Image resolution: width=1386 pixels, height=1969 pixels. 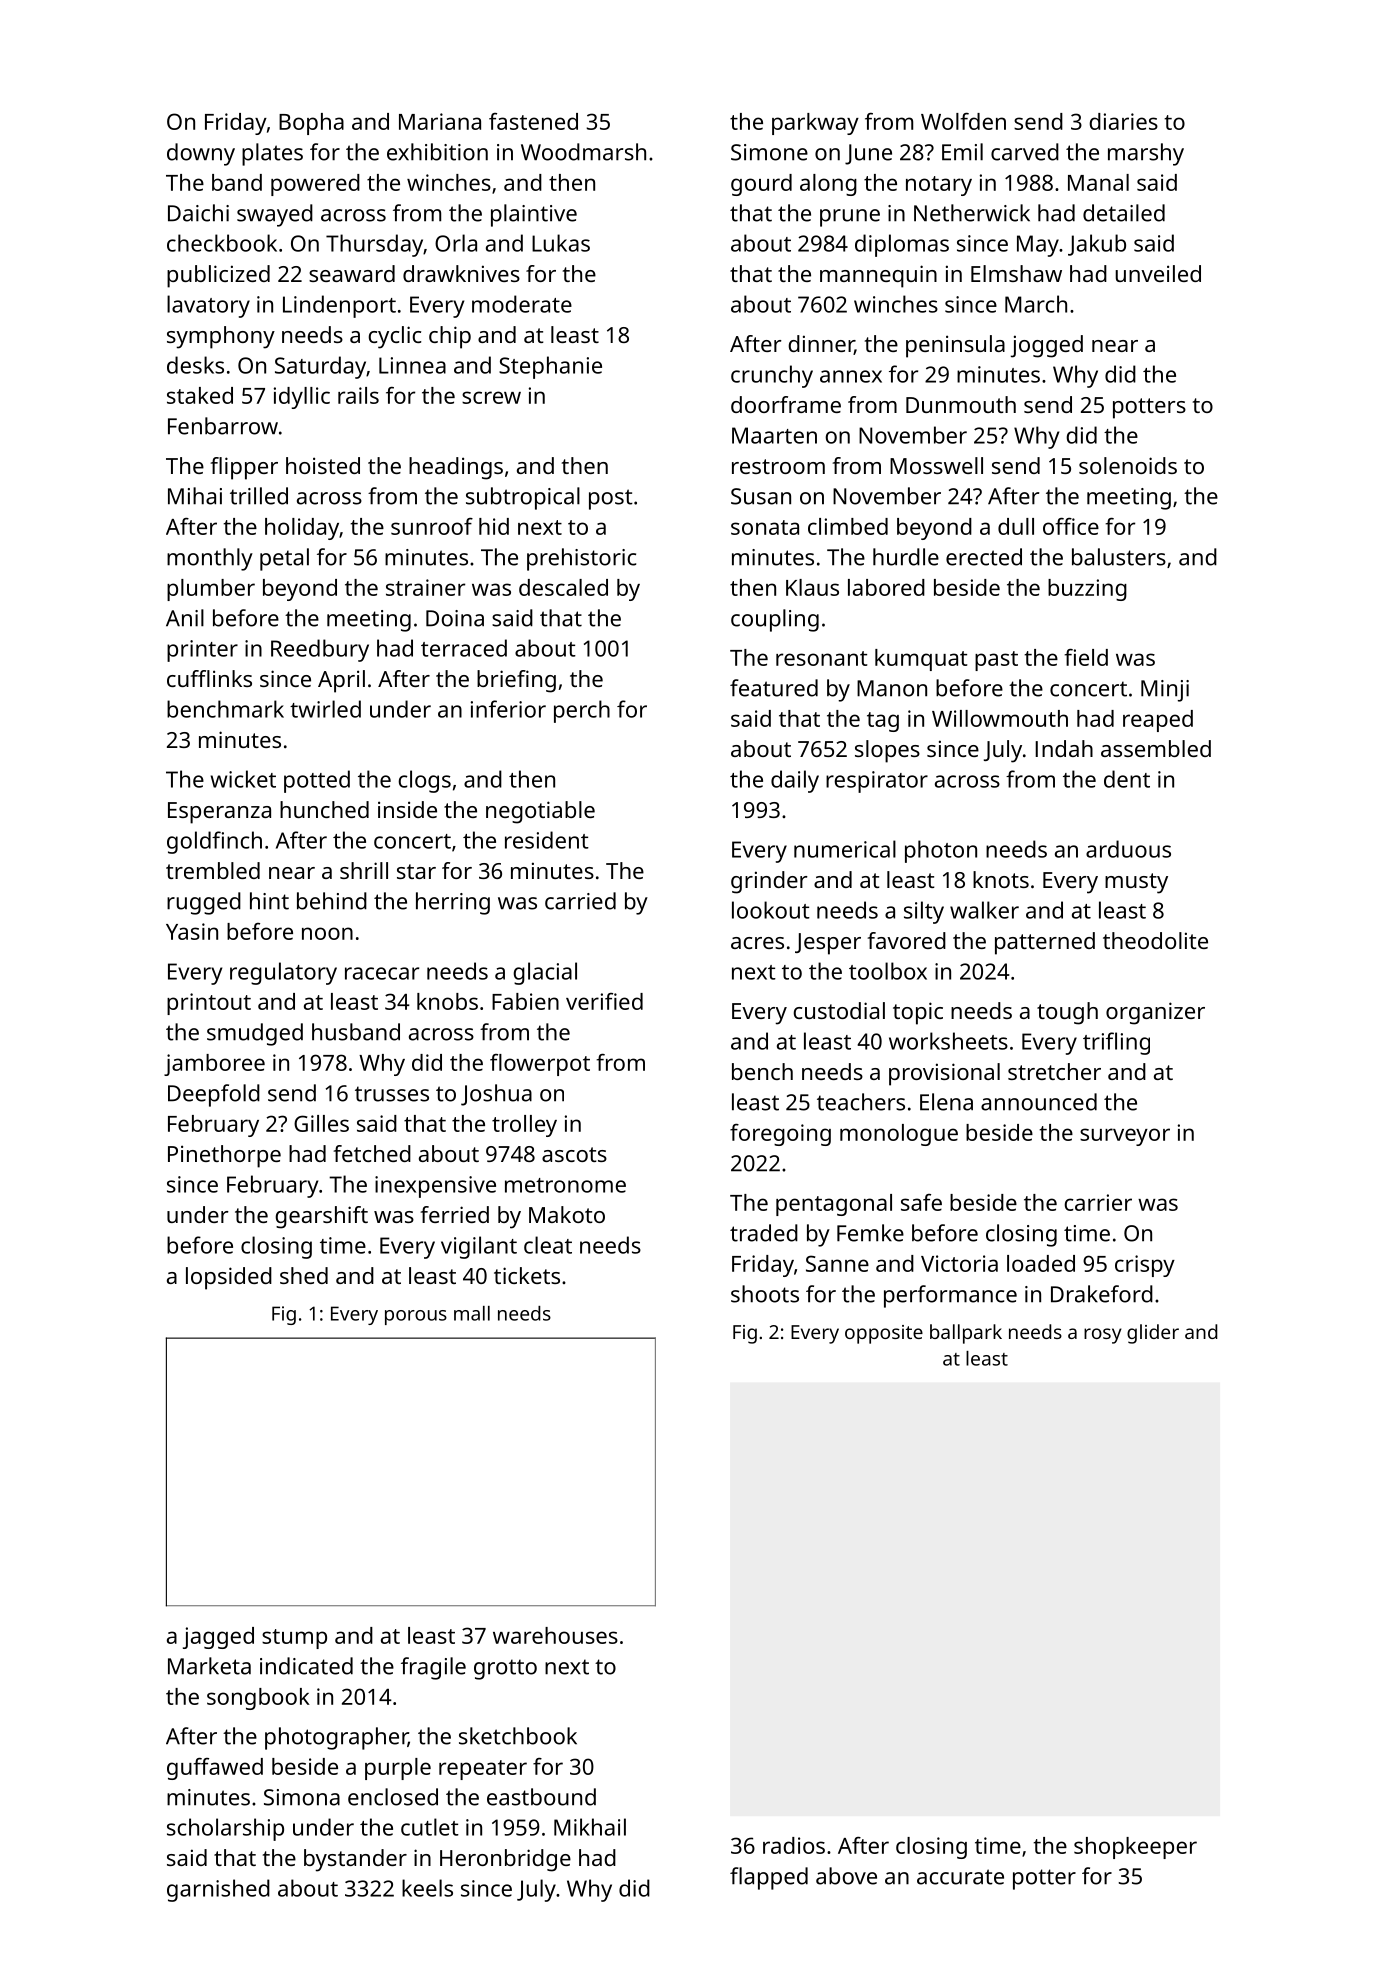 What do you see at coordinates (960, 1877) in the screenshot?
I see `accurate` at bounding box center [960, 1877].
